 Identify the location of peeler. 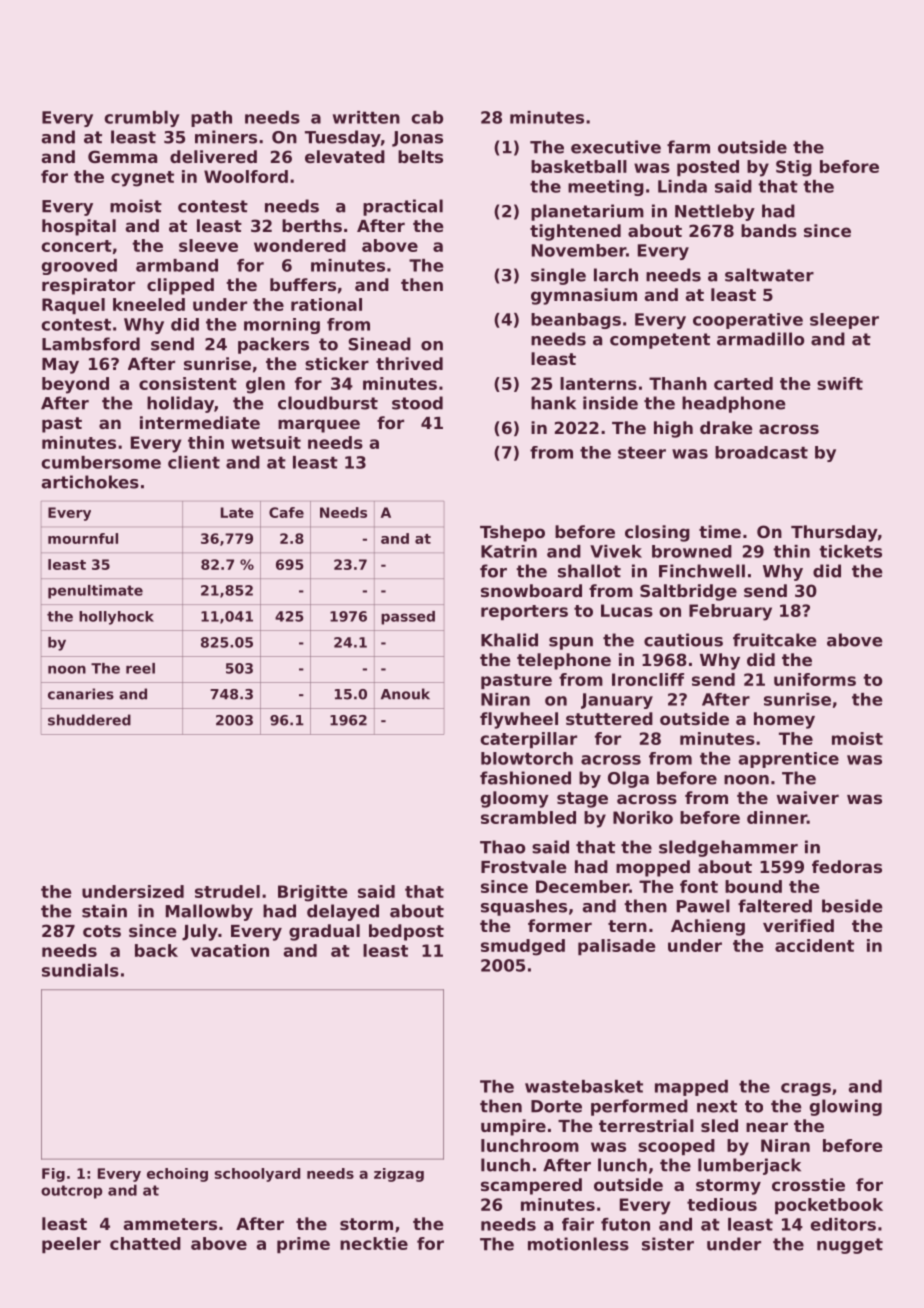
(71, 1245).
